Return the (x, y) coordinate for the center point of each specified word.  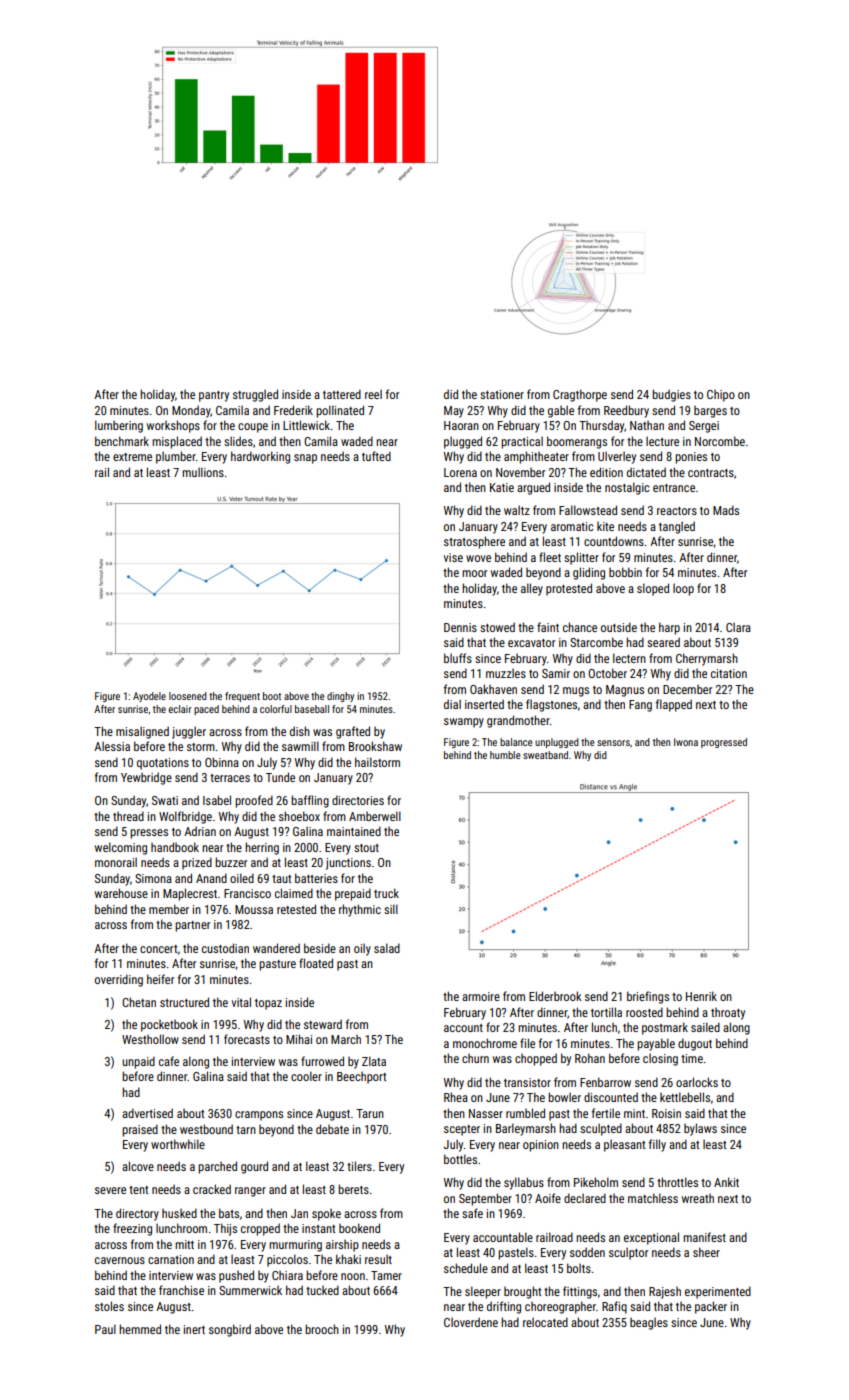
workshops (173, 426)
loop (683, 589)
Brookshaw (375, 746)
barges (710, 412)
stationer (502, 394)
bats (229, 1213)
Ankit (726, 1182)
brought (523, 1292)
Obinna (222, 762)
